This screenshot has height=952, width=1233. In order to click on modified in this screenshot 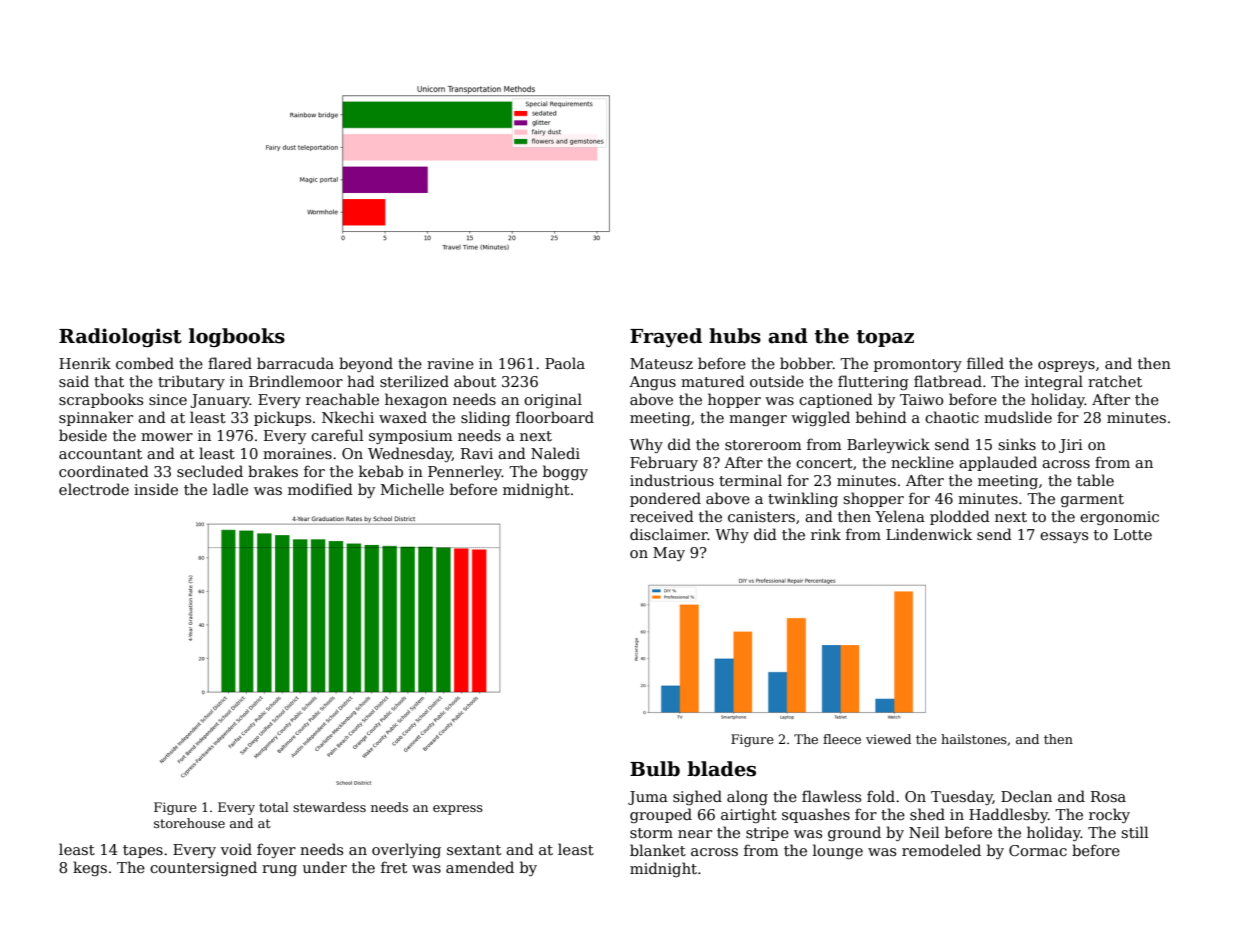, I will do `click(320, 489)`.
